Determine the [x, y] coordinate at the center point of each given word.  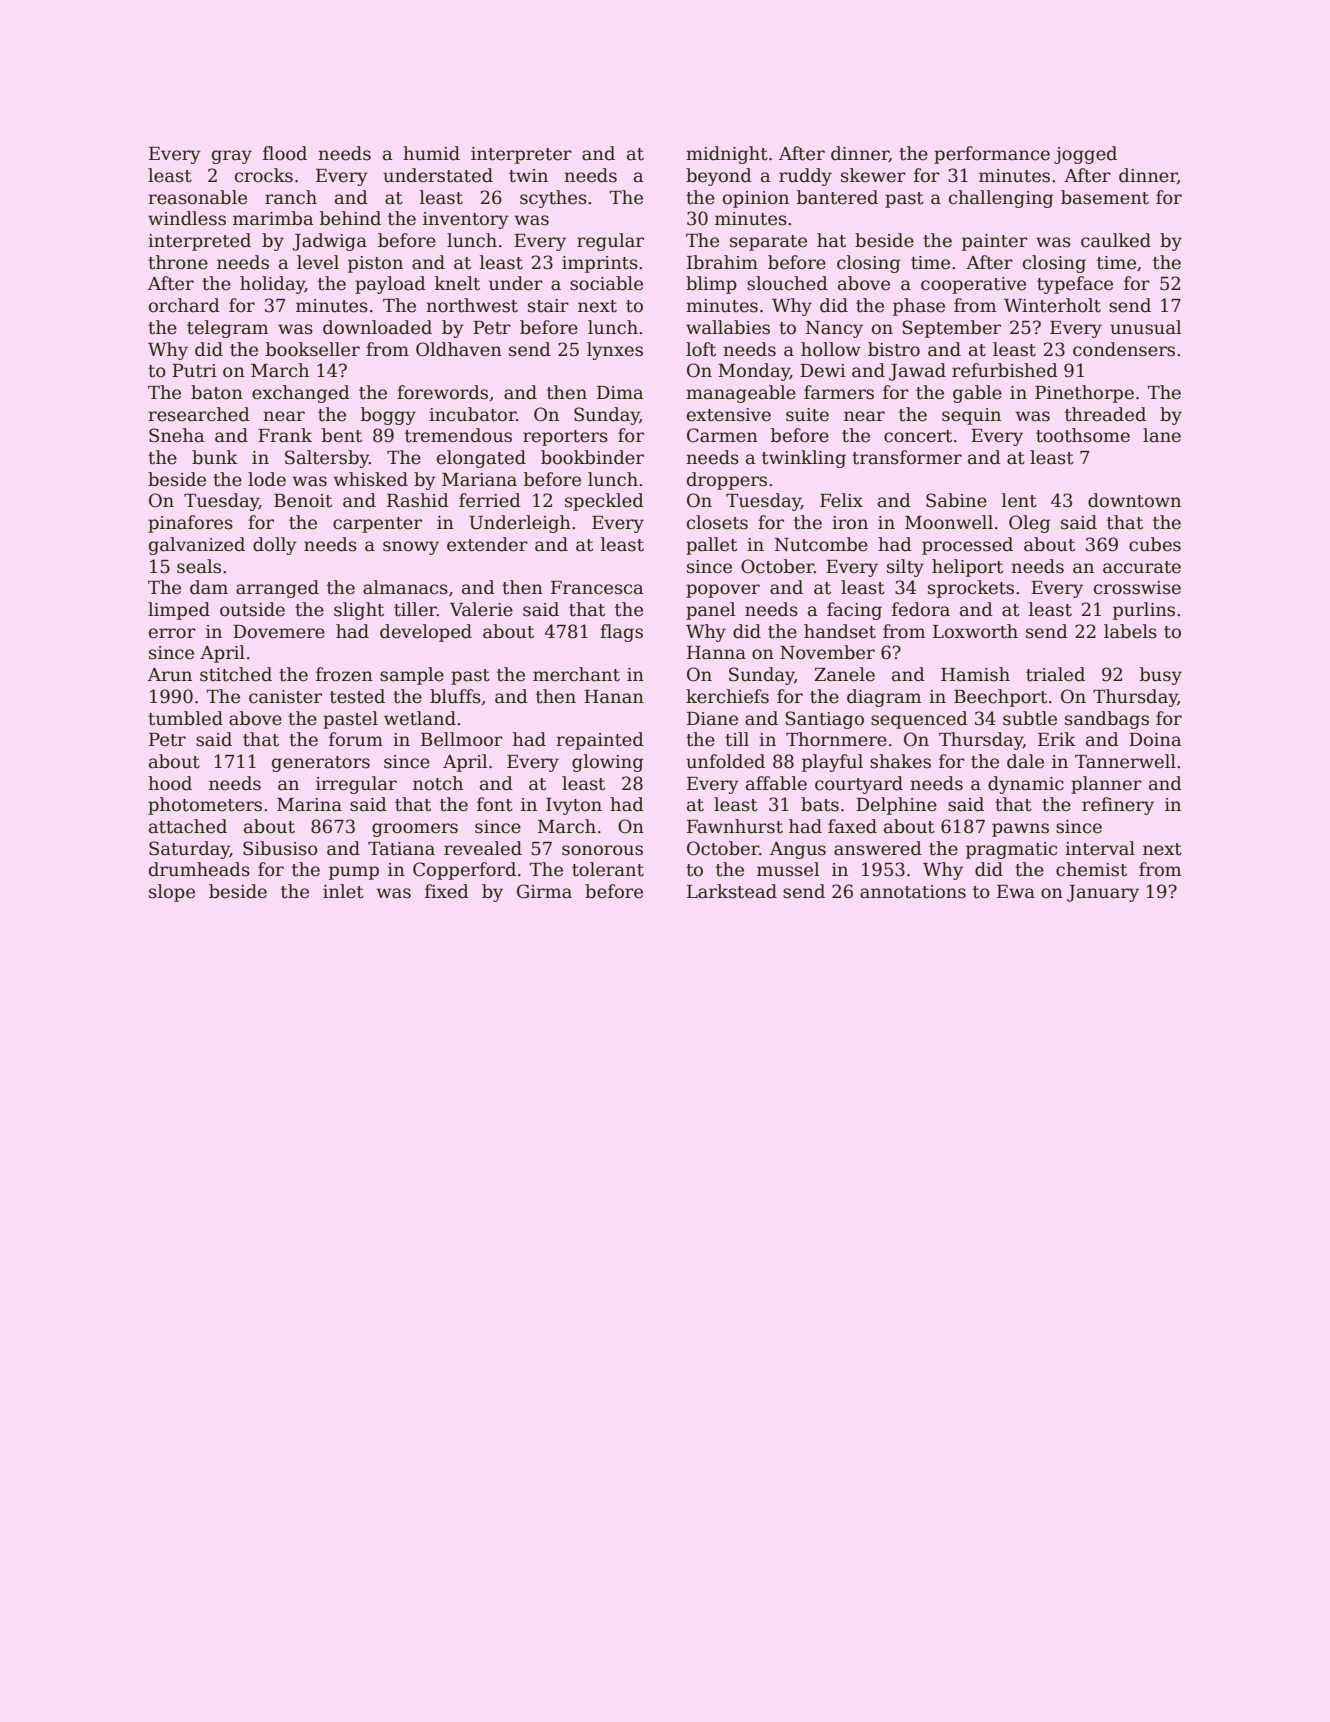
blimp [711, 285]
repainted [600, 741]
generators [321, 764]
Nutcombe [821, 544]
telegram [227, 329]
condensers [1124, 349]
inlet [343, 891]
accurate [1142, 567]
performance [992, 155]
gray [232, 157]
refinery [1118, 806]
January [1103, 893]
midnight [727, 155]
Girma [544, 891]
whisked [370, 479]
